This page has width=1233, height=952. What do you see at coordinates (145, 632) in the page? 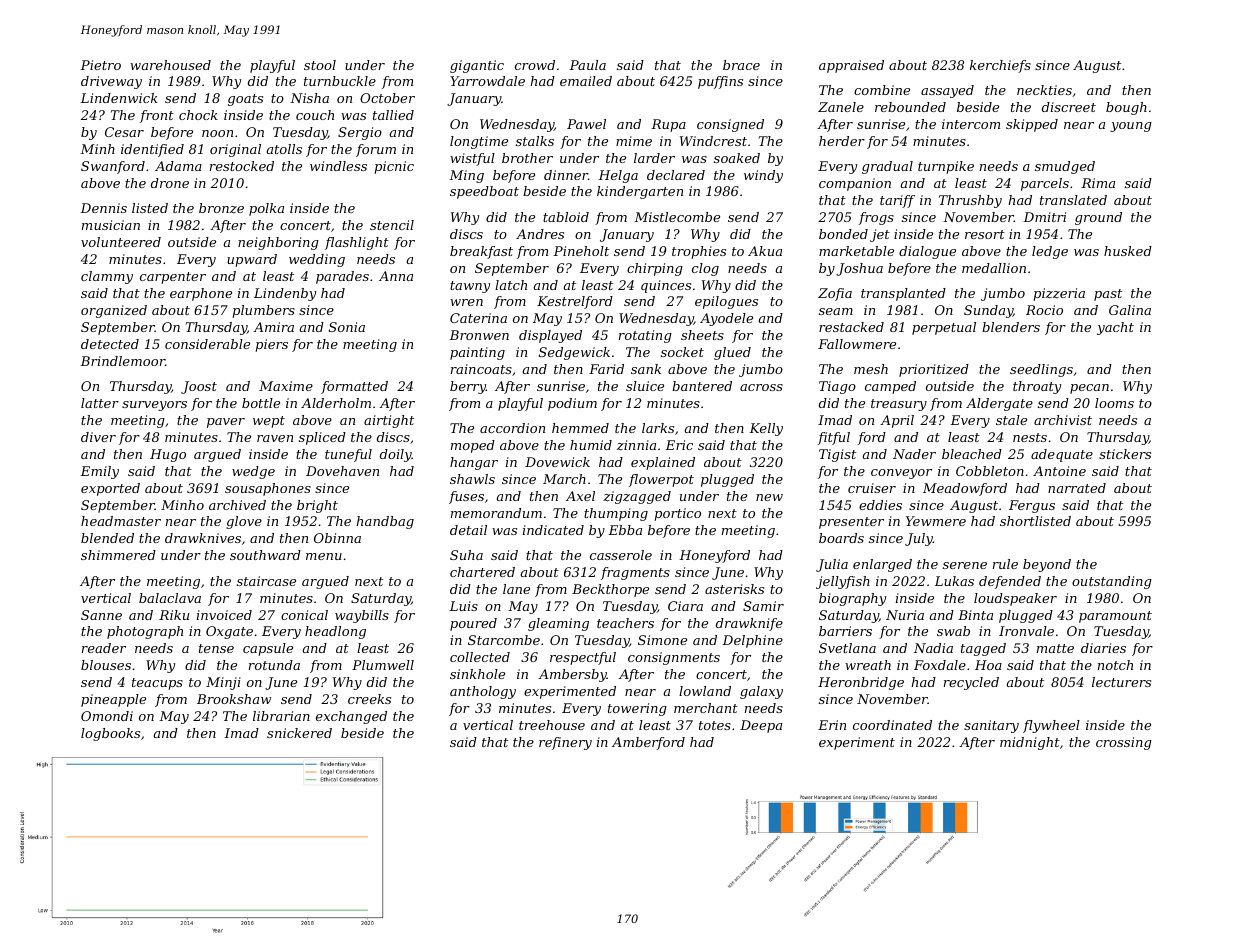
I see `photograph` at bounding box center [145, 632].
